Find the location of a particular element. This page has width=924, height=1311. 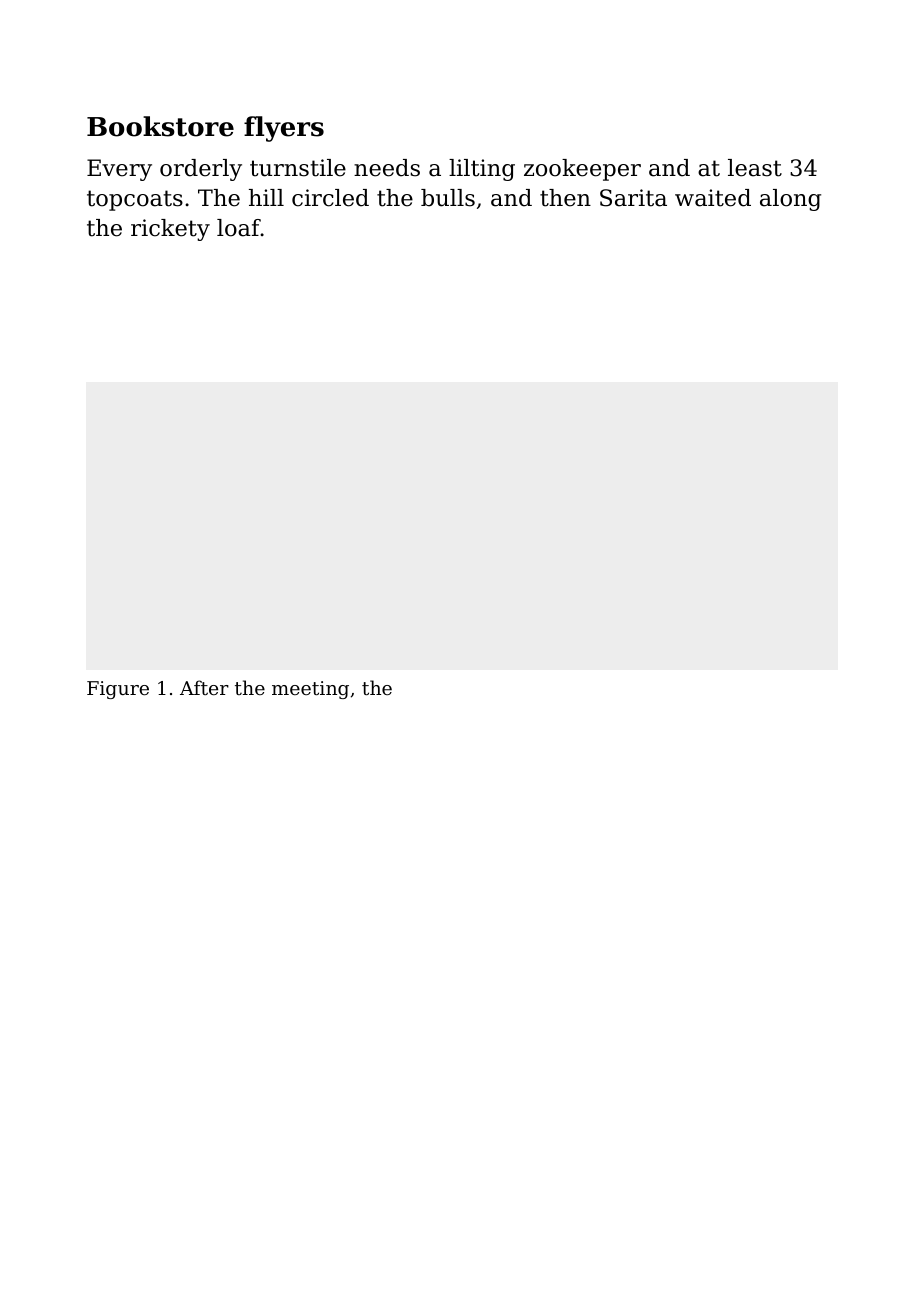

Sarita is located at coordinates (633, 198).
